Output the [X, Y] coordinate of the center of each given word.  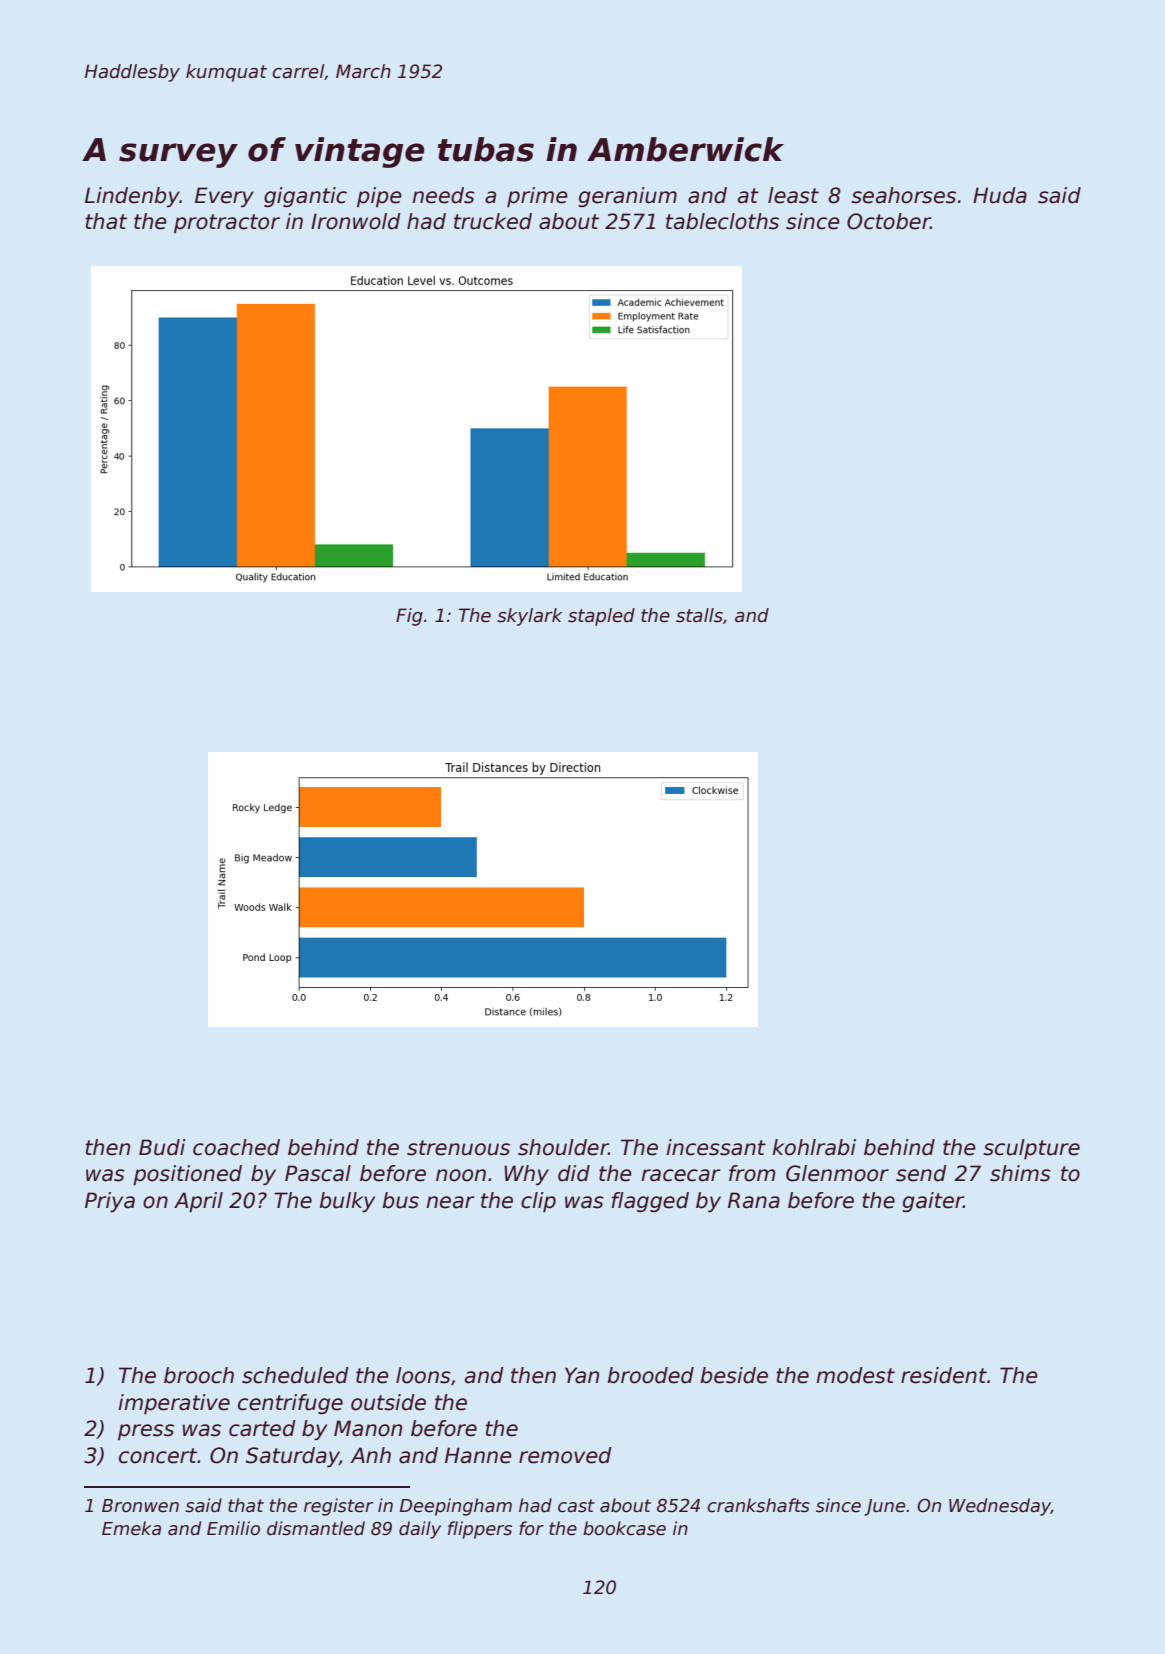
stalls [699, 615]
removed [565, 1455]
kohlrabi [814, 1147]
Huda [1000, 195]
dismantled [316, 1528]
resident [944, 1375]
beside [734, 1375]
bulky [347, 1202]
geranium [628, 197]
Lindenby [132, 197]
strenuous [458, 1148]
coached [236, 1147]
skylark [530, 617]
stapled [601, 617]
